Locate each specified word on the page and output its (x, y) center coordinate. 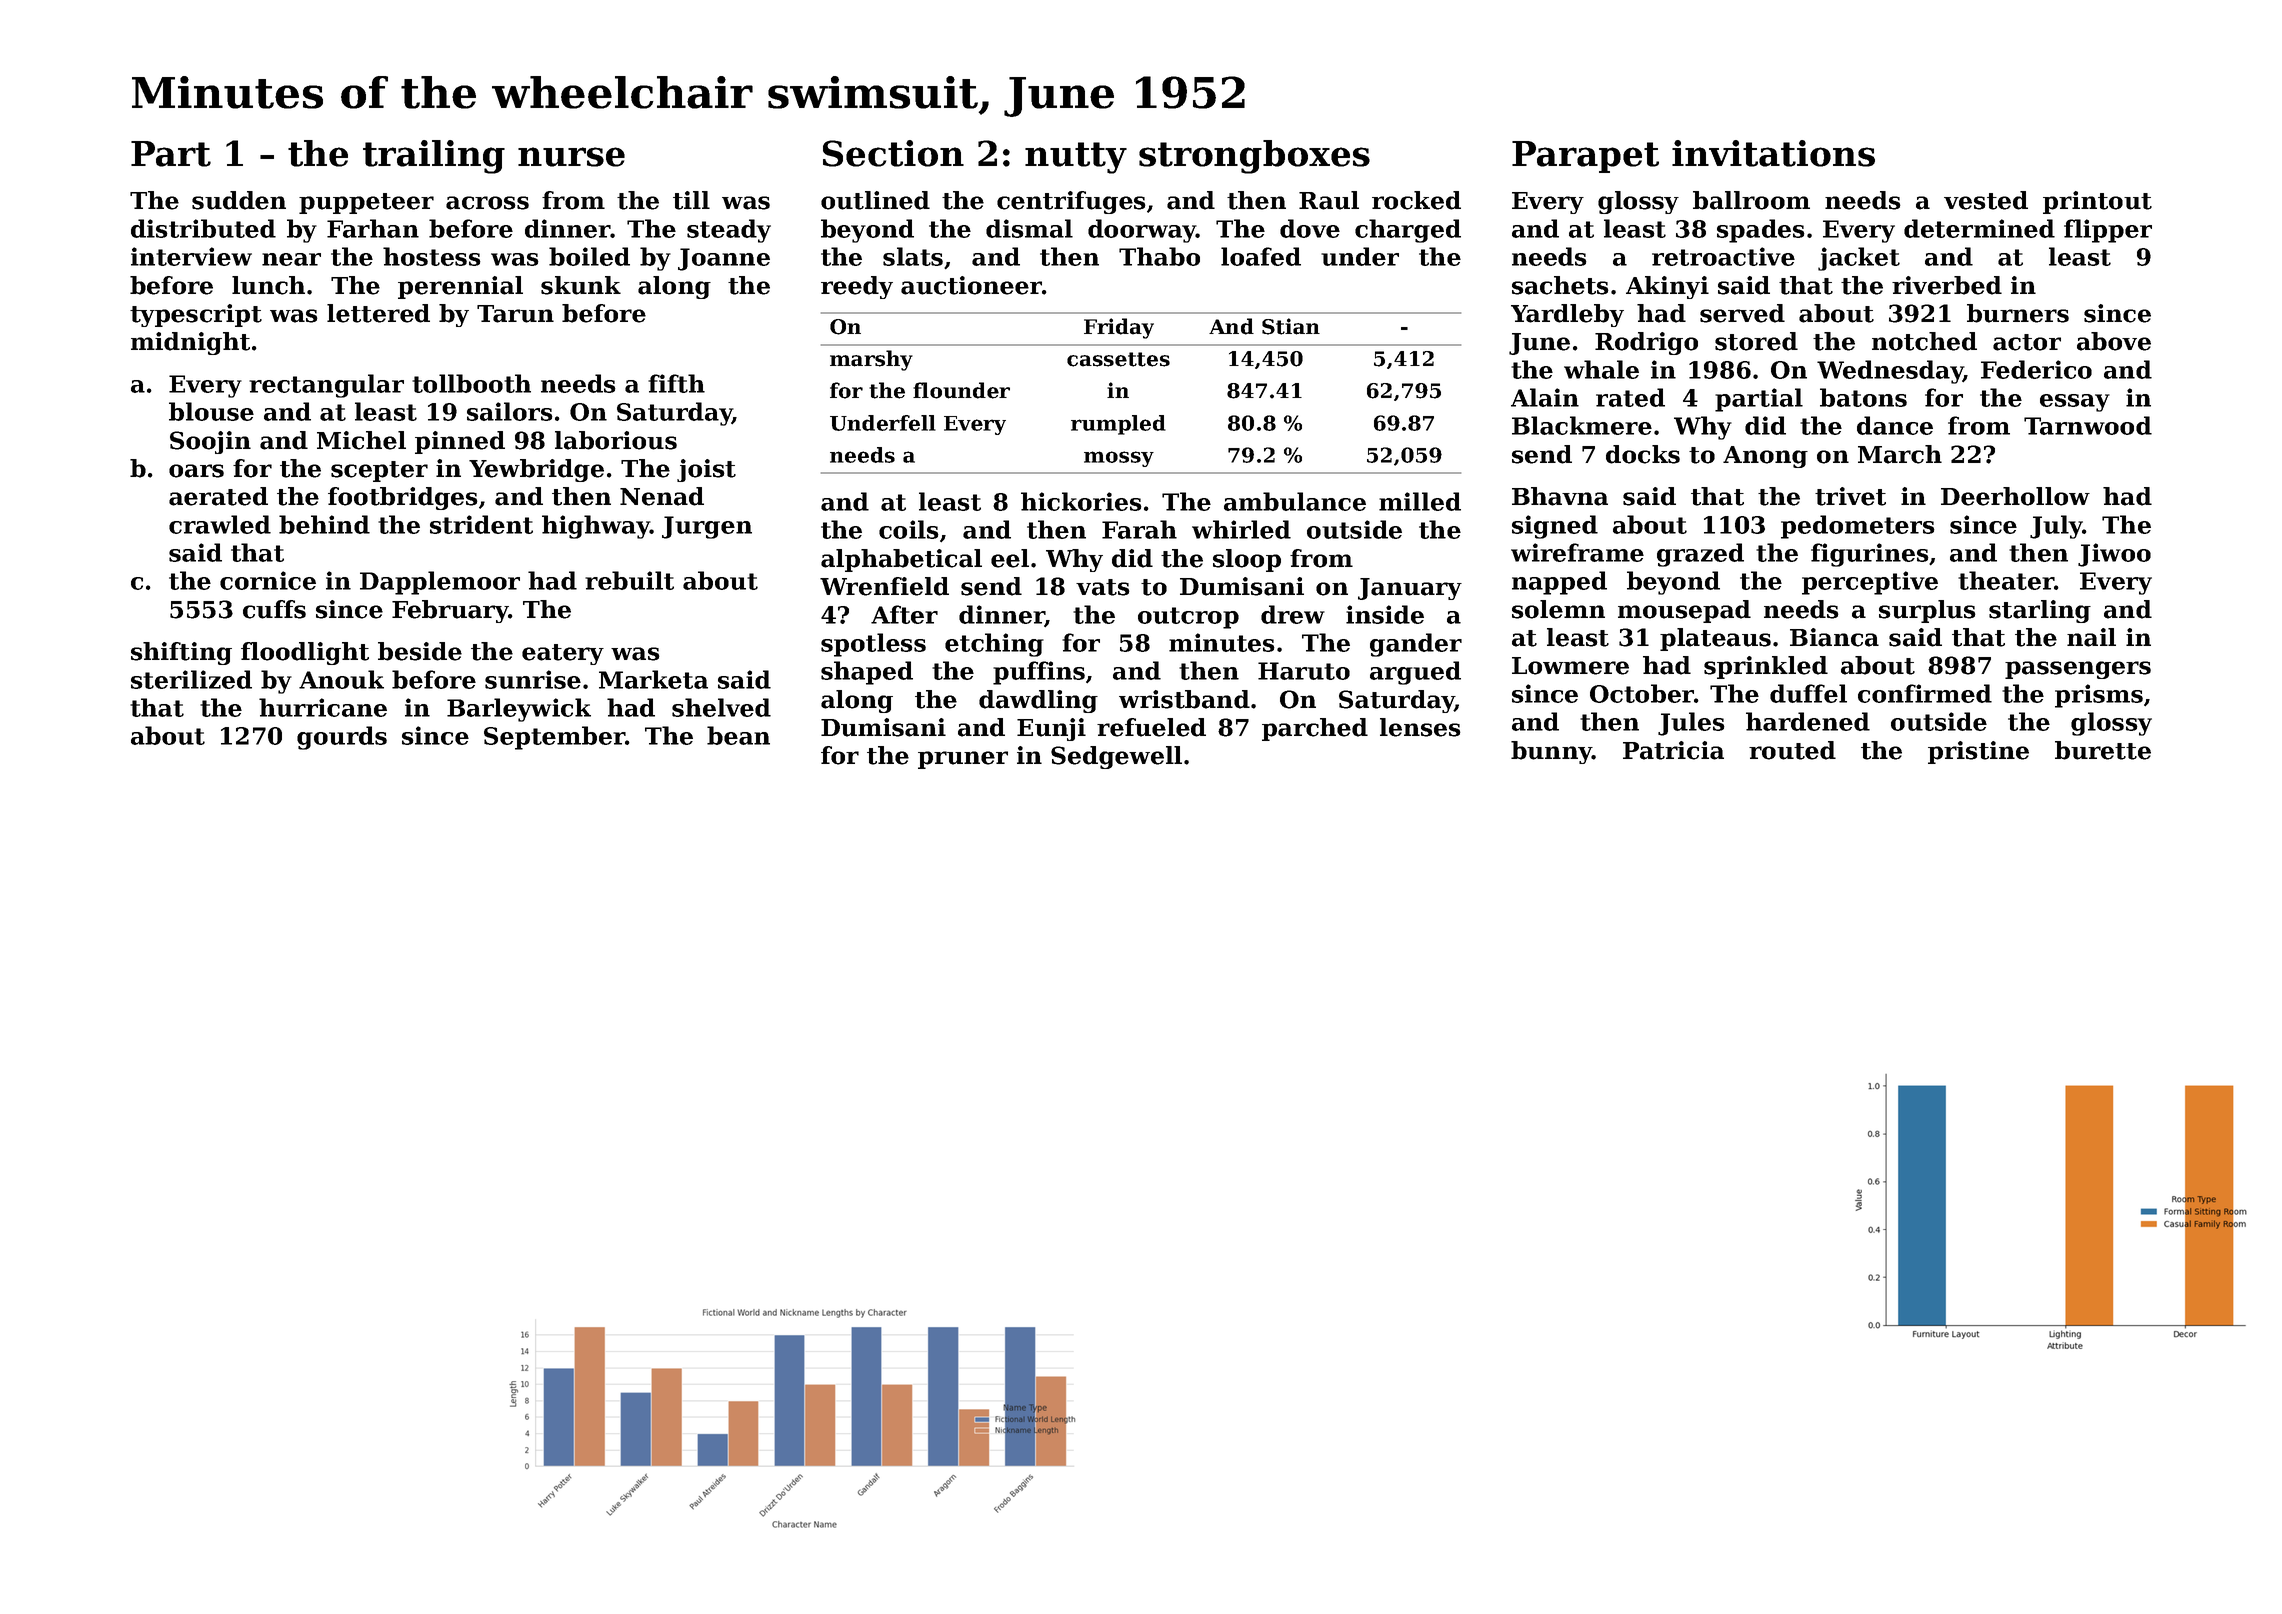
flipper (2108, 231)
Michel (361, 440)
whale (1601, 369)
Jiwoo (2114, 555)
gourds (342, 738)
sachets (1560, 285)
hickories (1081, 501)
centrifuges (1071, 202)
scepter (379, 471)
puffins (1039, 673)
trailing (434, 157)
